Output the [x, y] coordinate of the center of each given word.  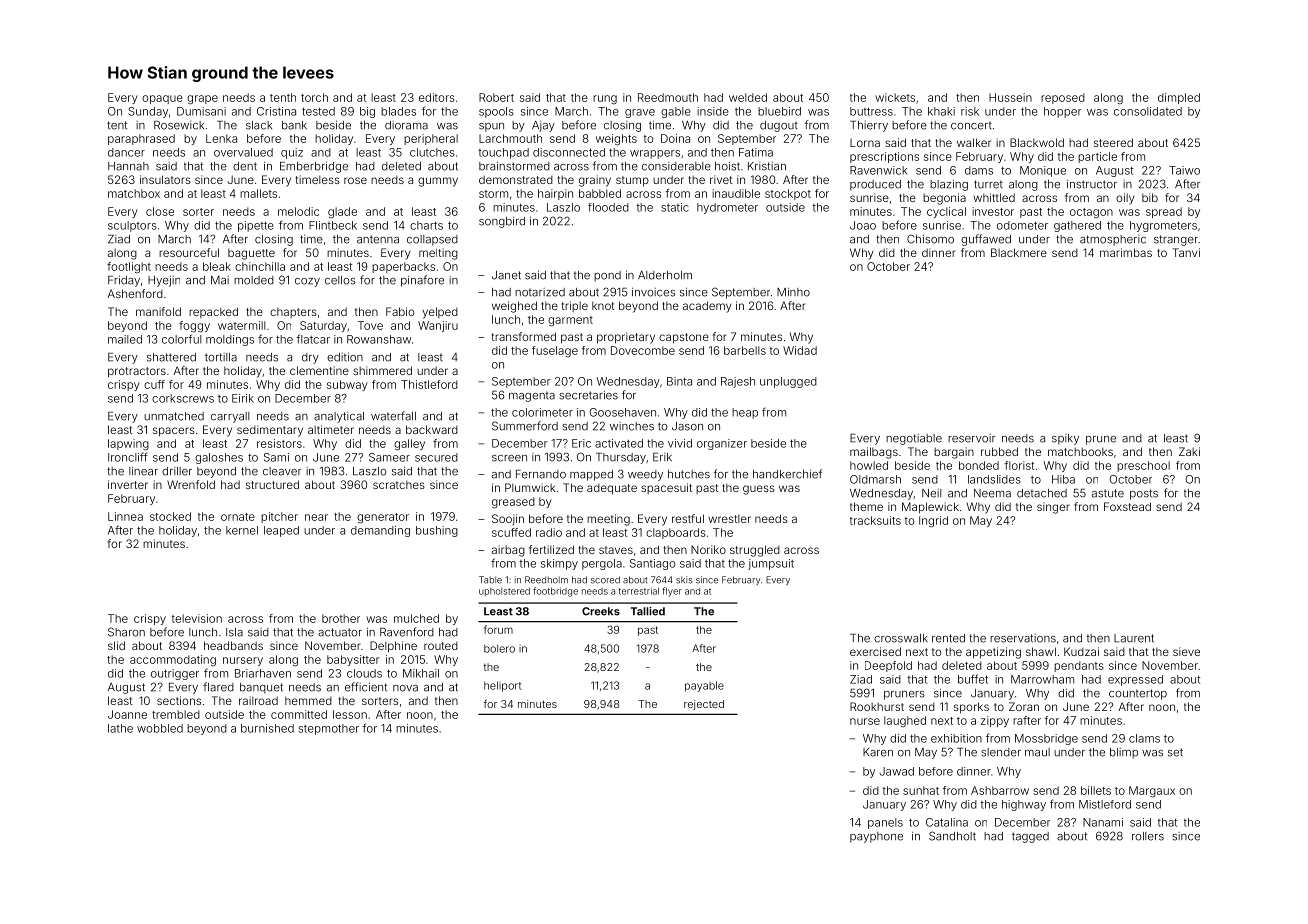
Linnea [125, 516]
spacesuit [666, 488]
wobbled [160, 728]
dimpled [1179, 98]
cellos [340, 280]
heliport [503, 686]
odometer [1022, 225]
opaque [162, 99]
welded [748, 97]
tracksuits [875, 520]
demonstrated [516, 179]
